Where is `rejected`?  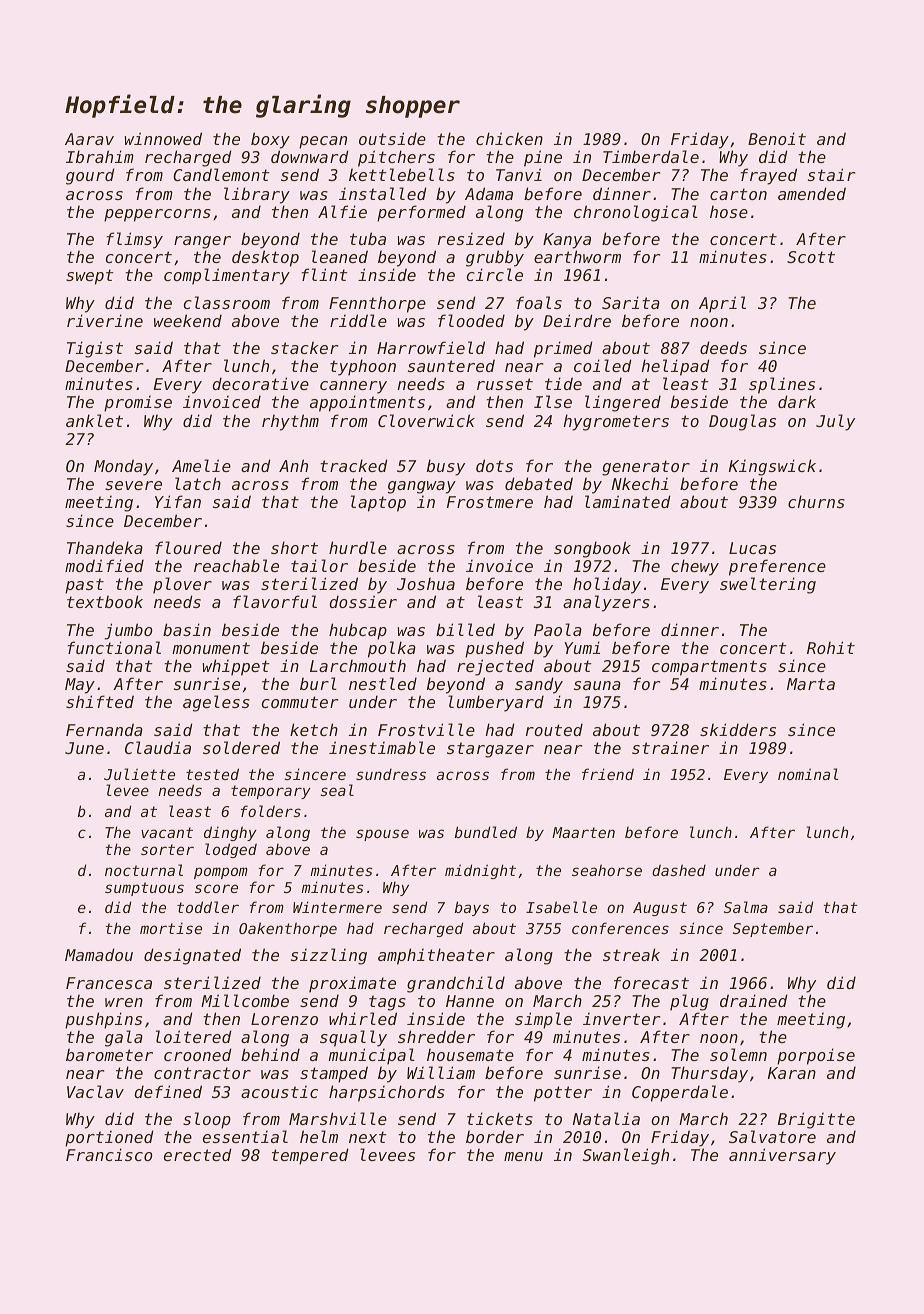 rejected is located at coordinates (495, 667).
